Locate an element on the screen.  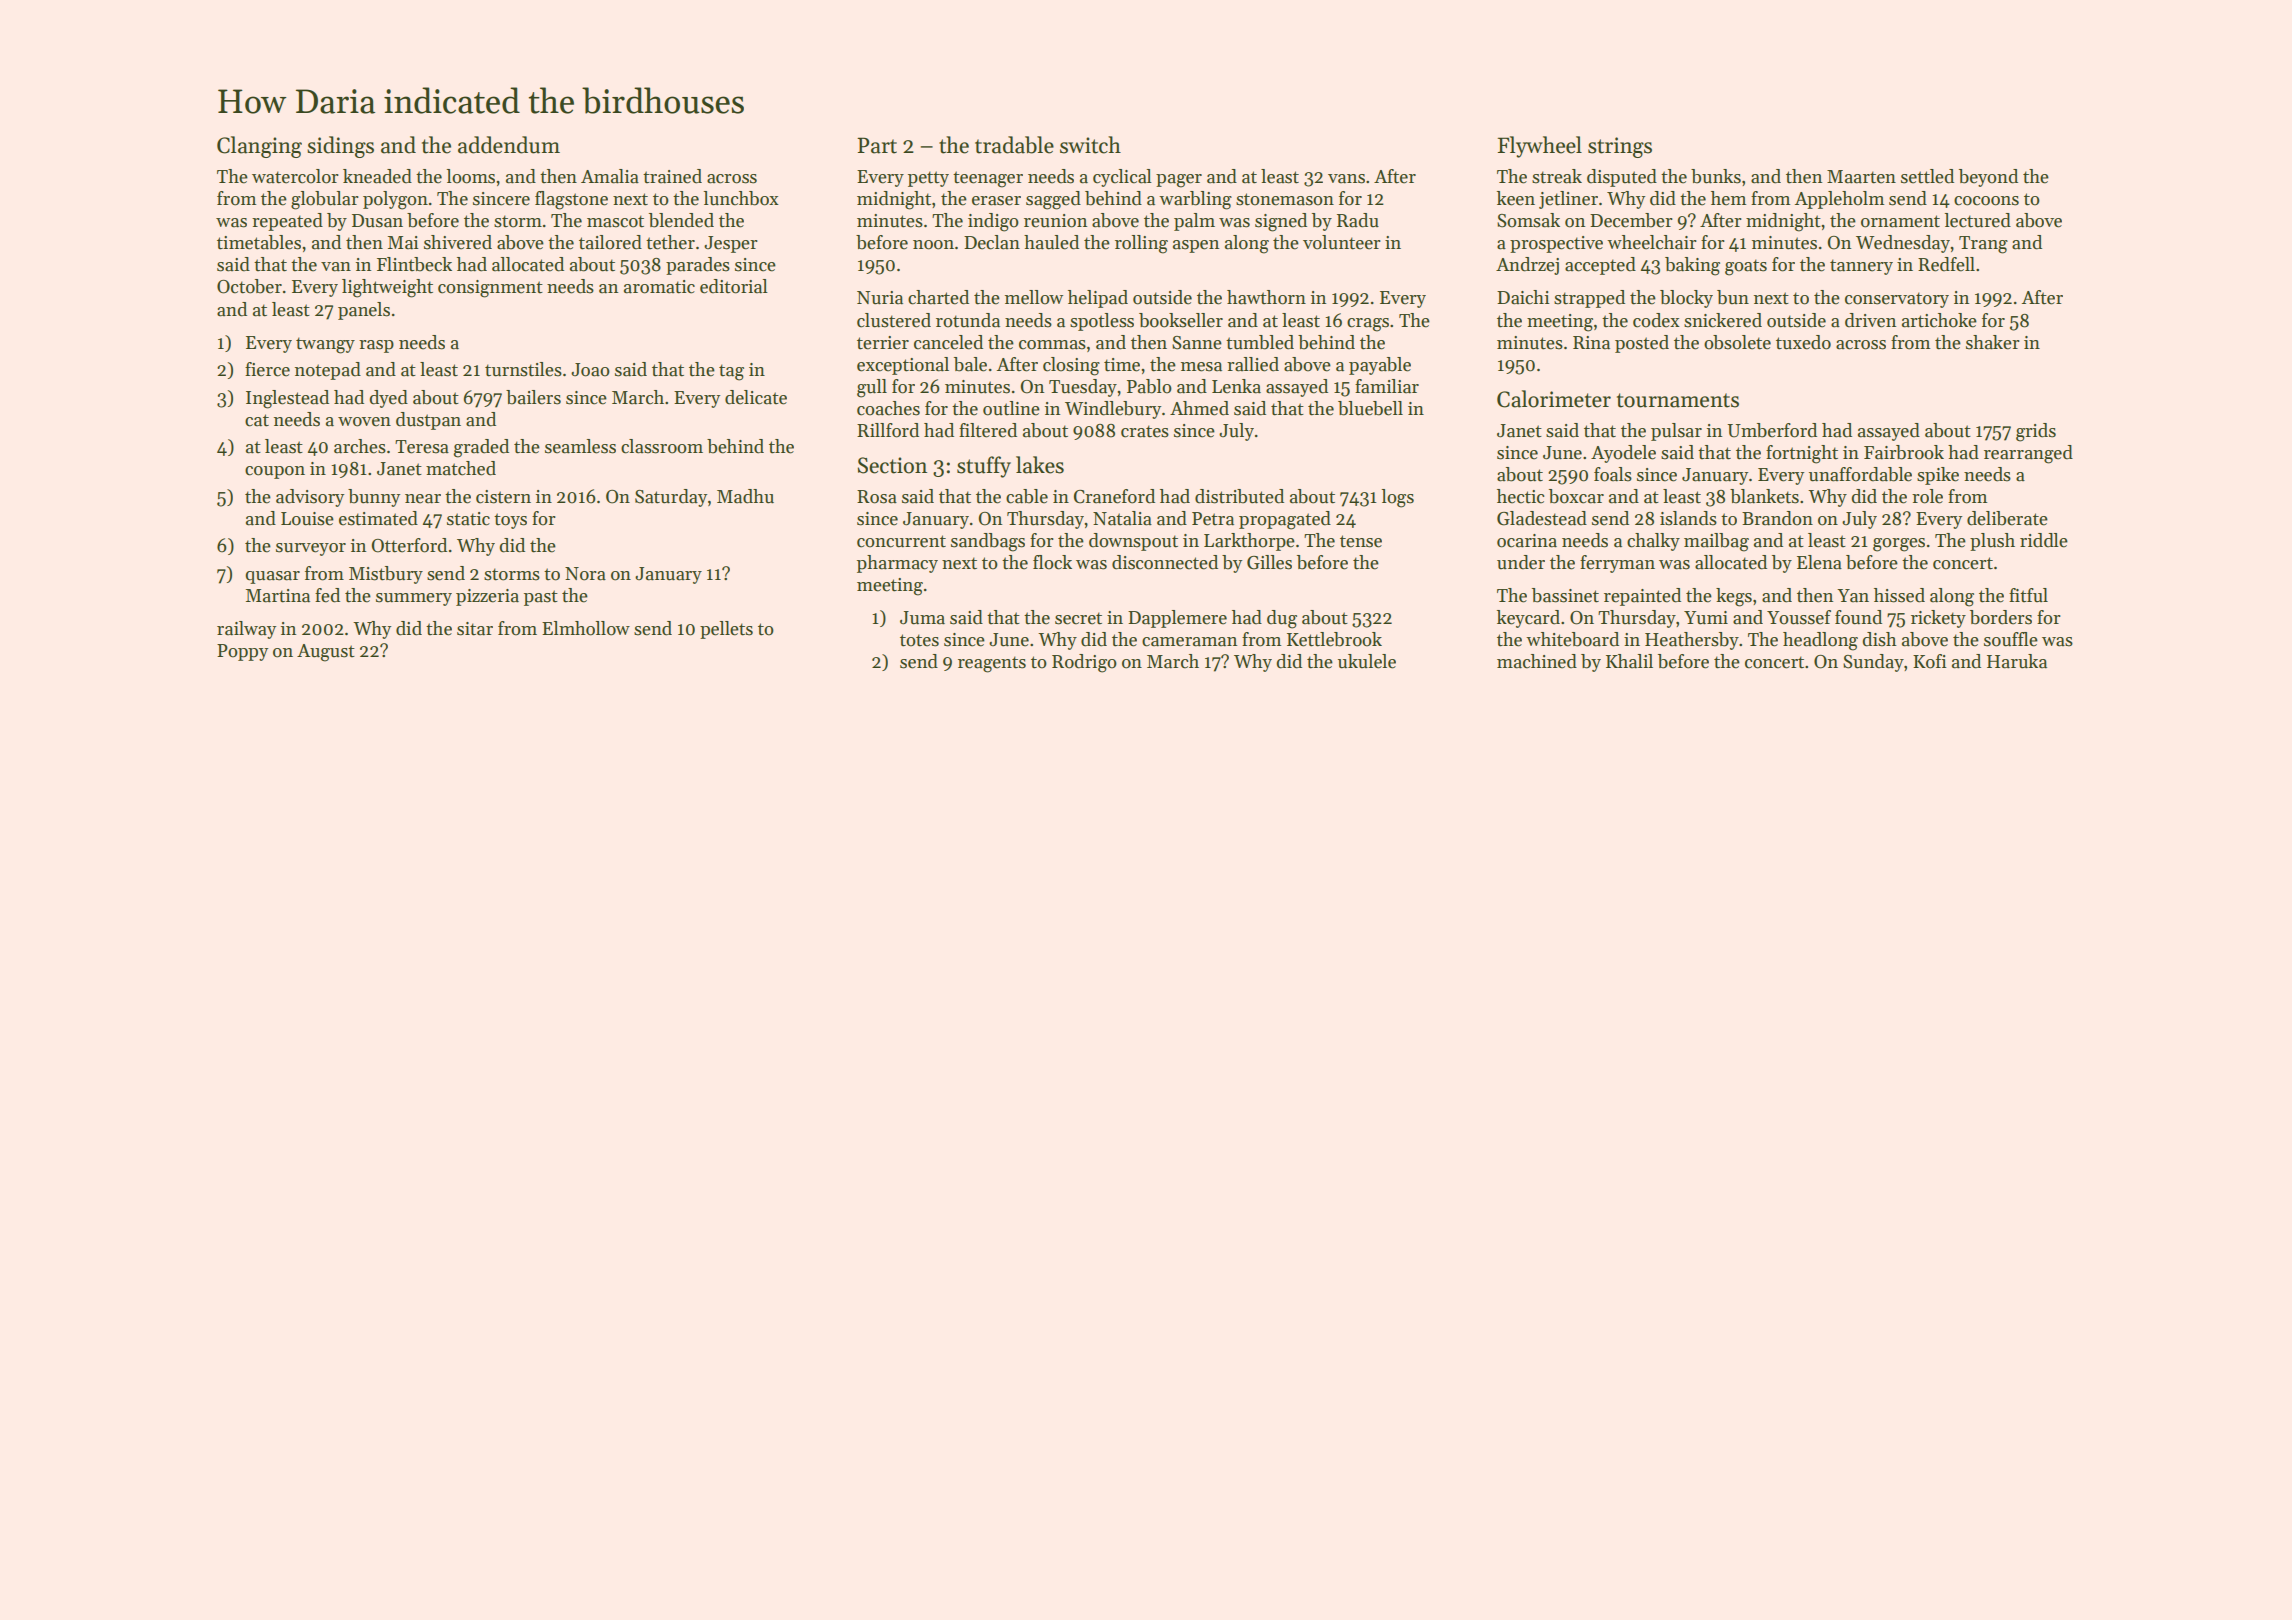
seamless is located at coordinates (580, 446).
